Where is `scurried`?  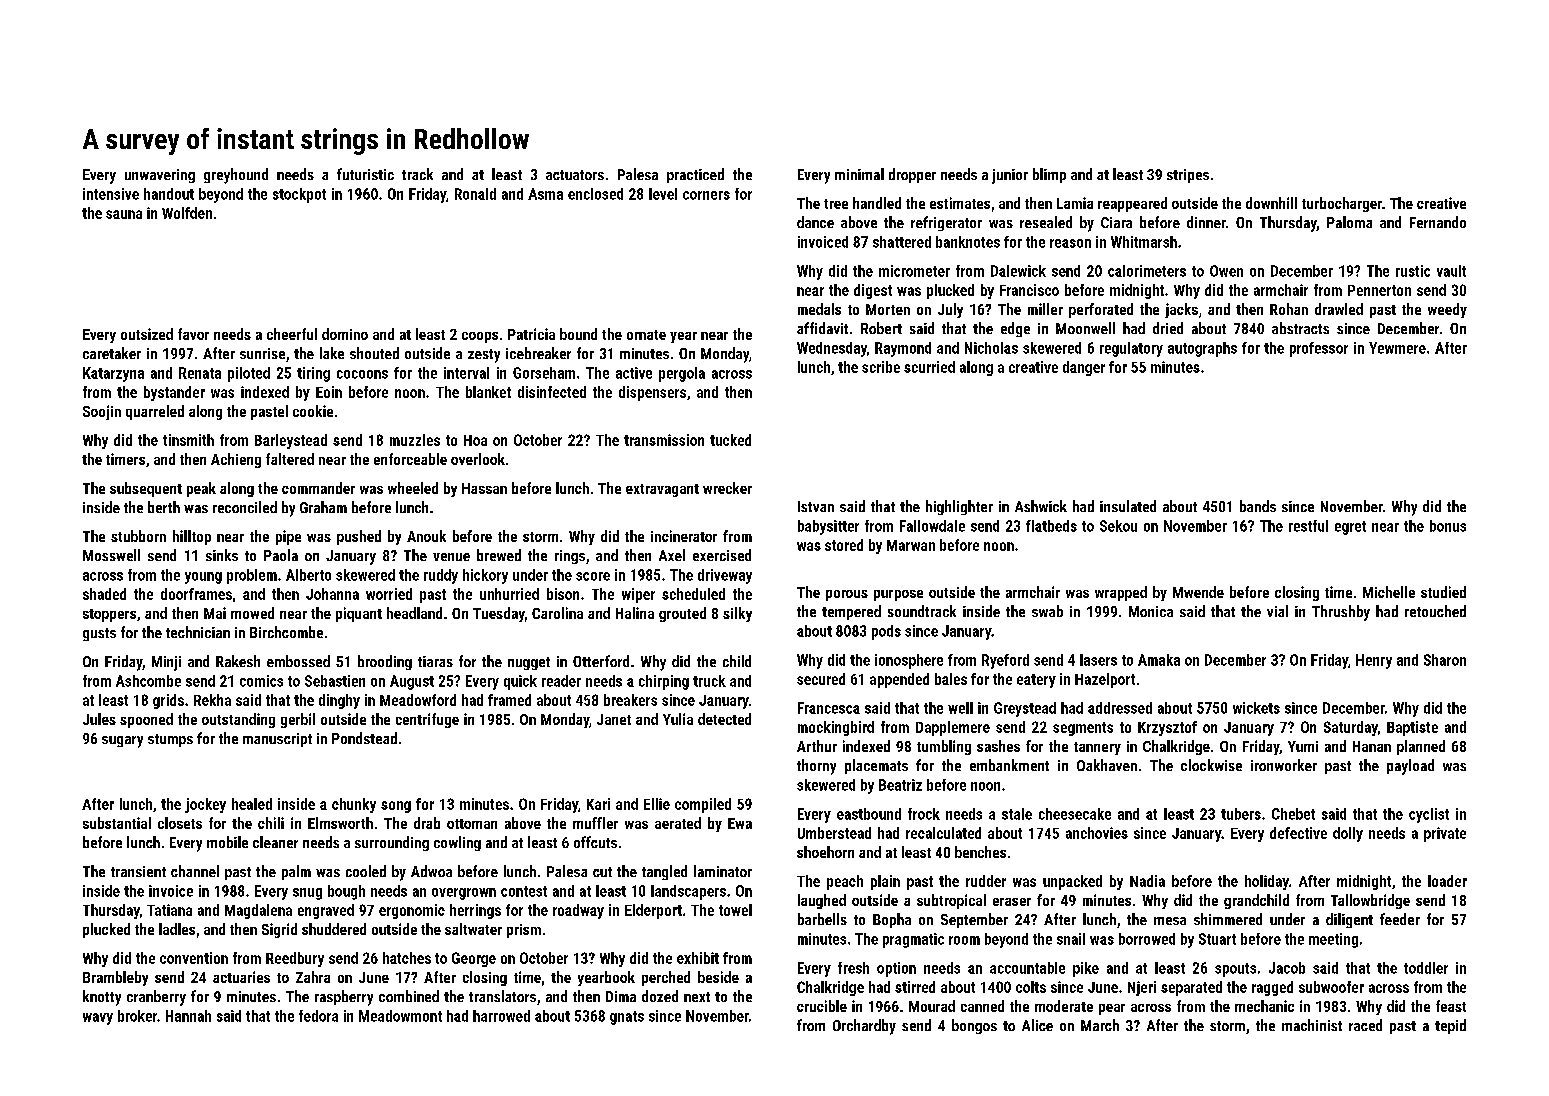 scurried is located at coordinates (929, 367).
